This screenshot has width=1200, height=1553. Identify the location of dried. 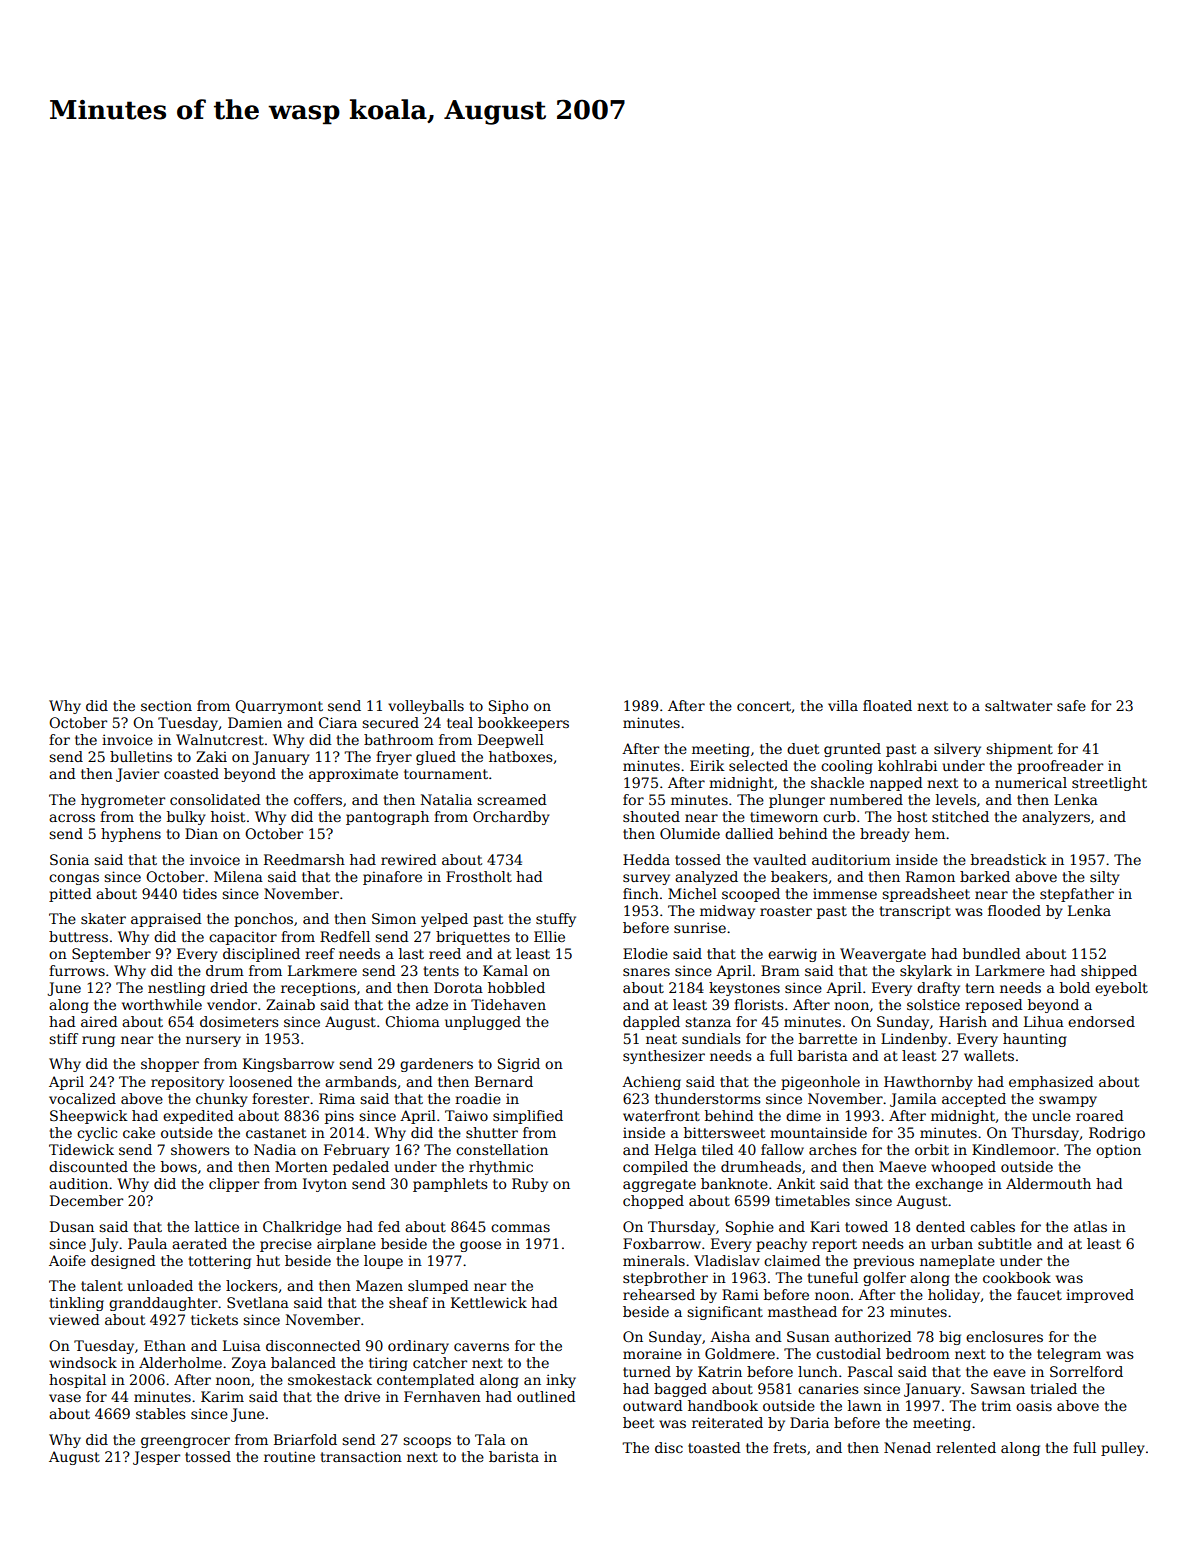
(229, 987).
